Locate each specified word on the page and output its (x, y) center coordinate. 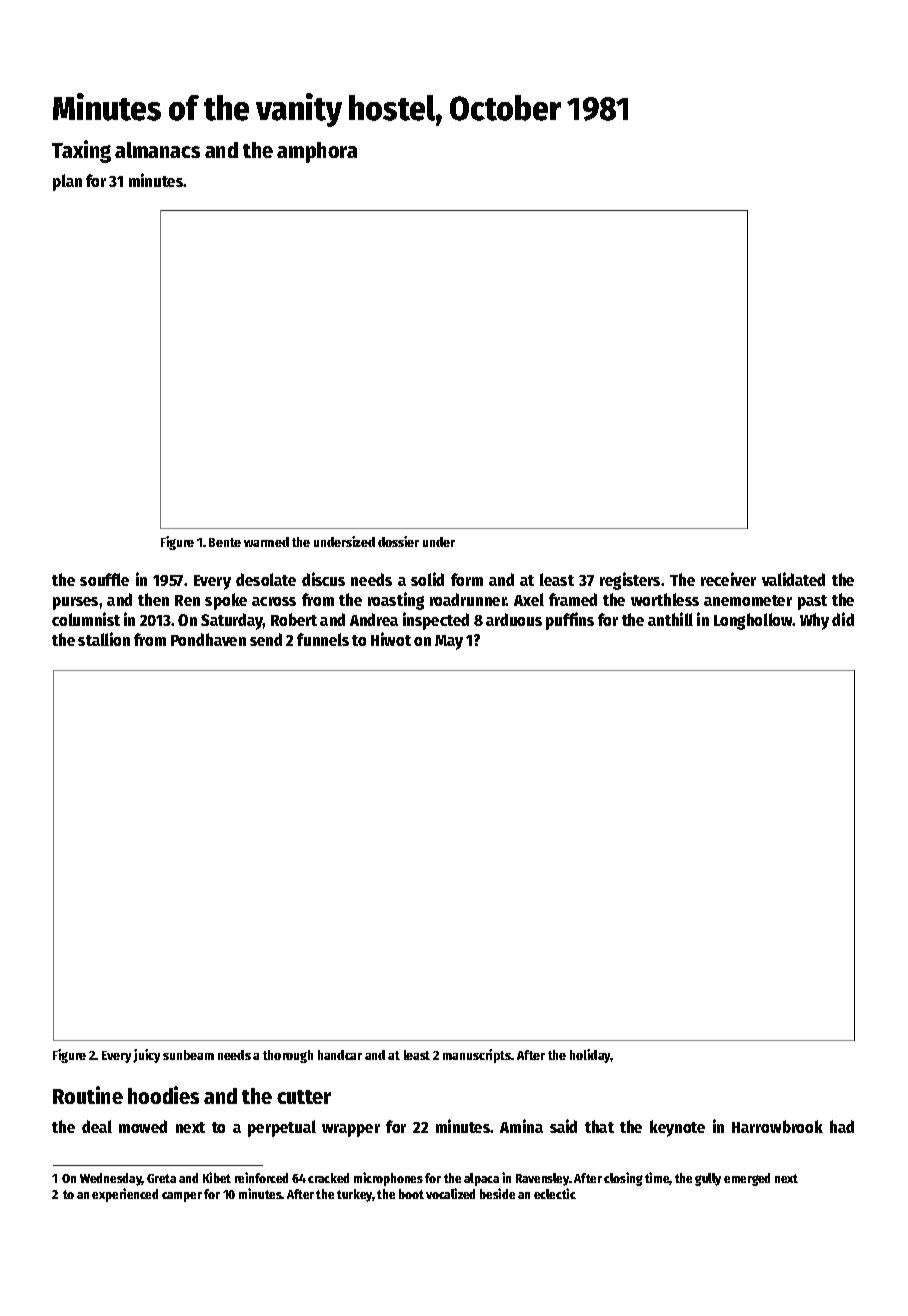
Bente (225, 542)
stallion (104, 639)
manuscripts (477, 1056)
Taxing (81, 151)
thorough (288, 1056)
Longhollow (753, 621)
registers (630, 581)
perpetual (282, 1128)
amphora (317, 152)
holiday (590, 1056)
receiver (728, 579)
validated (793, 579)
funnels (323, 639)
